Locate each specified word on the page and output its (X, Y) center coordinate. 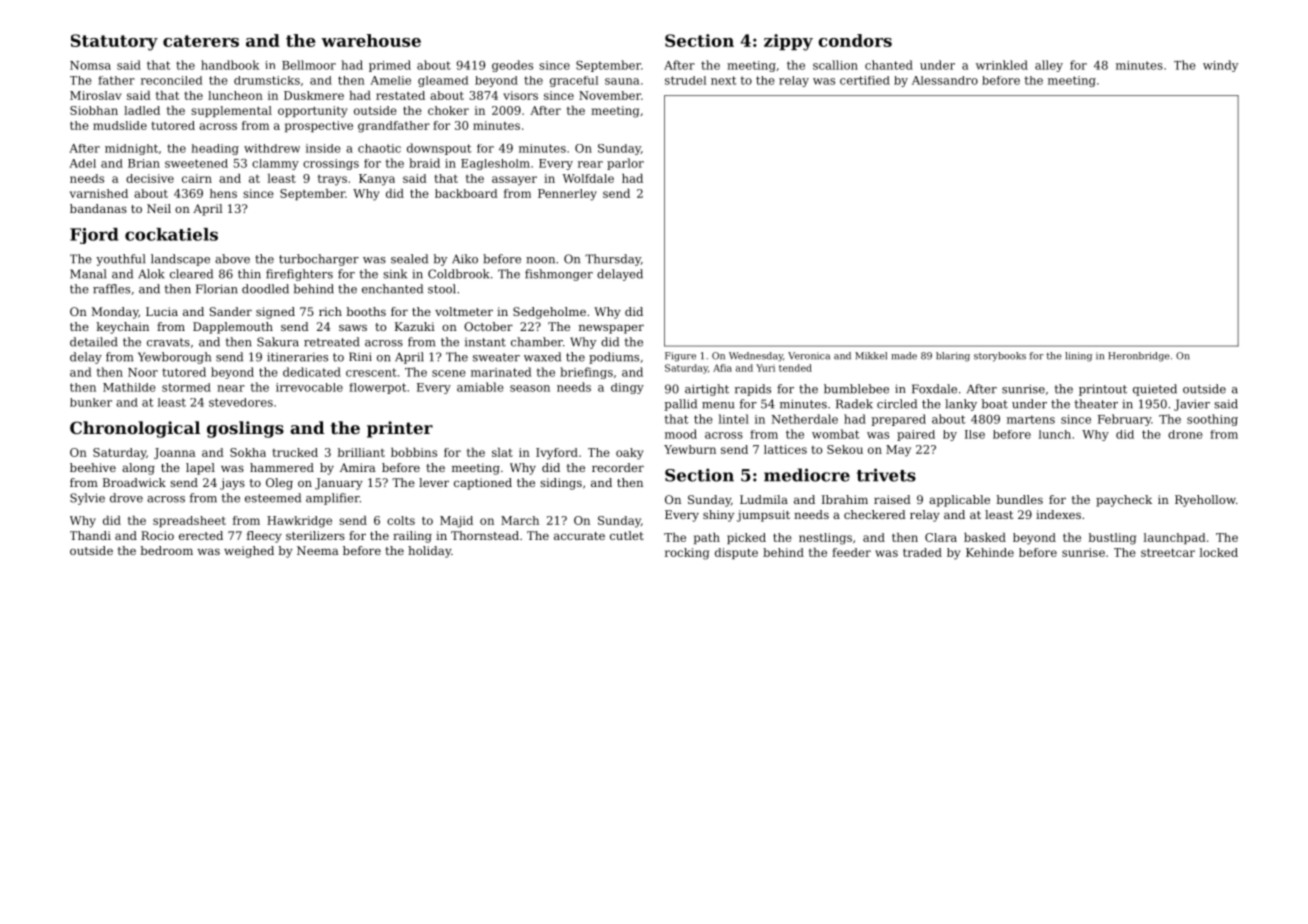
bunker (91, 402)
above (232, 259)
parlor (625, 164)
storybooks (1000, 357)
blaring (953, 357)
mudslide (120, 125)
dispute (736, 553)
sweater (496, 357)
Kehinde (990, 552)
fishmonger (559, 275)
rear (590, 164)
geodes (512, 66)
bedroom (167, 550)
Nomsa (90, 65)
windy (1220, 66)
